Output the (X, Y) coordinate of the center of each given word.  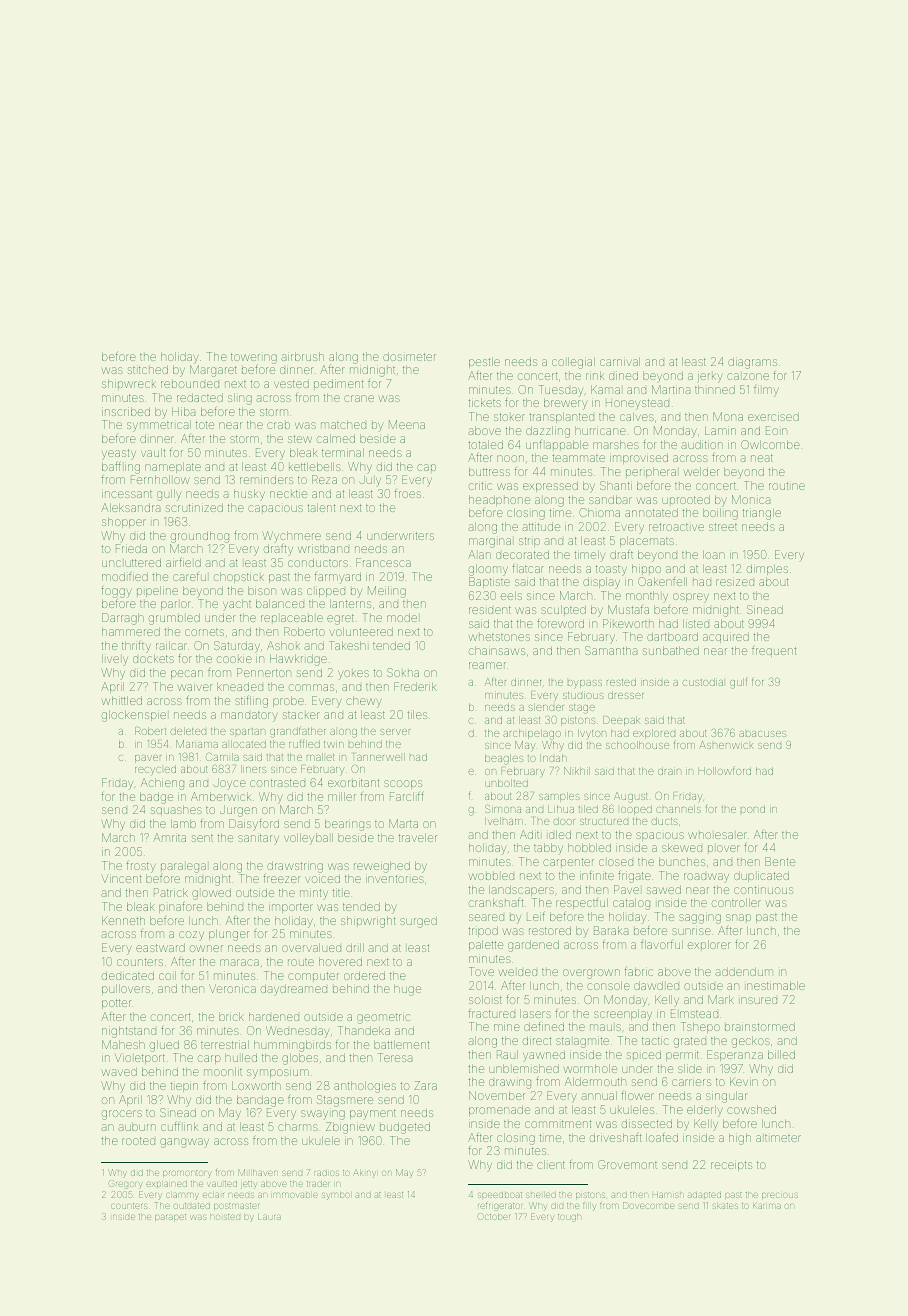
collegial (573, 363)
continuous (763, 890)
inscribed (126, 411)
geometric (383, 1018)
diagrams (752, 363)
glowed (211, 894)
